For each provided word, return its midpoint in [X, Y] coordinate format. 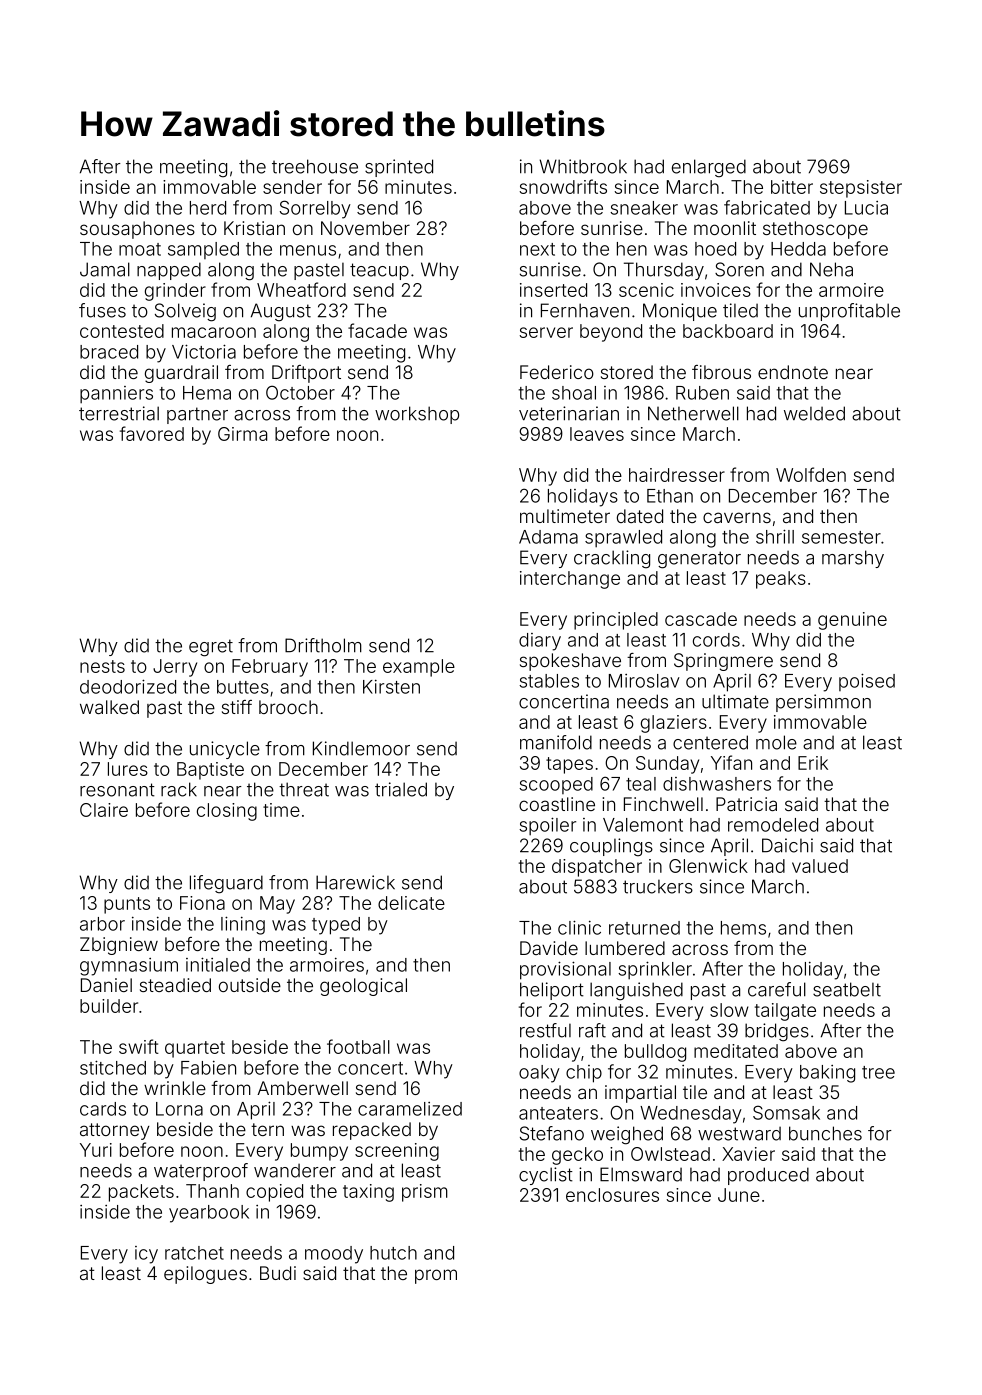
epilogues [205, 1275]
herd [208, 208]
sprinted [399, 168]
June [739, 1195]
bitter [792, 187]
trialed [401, 789]
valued [820, 866]
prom [436, 1276]
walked [109, 707]
